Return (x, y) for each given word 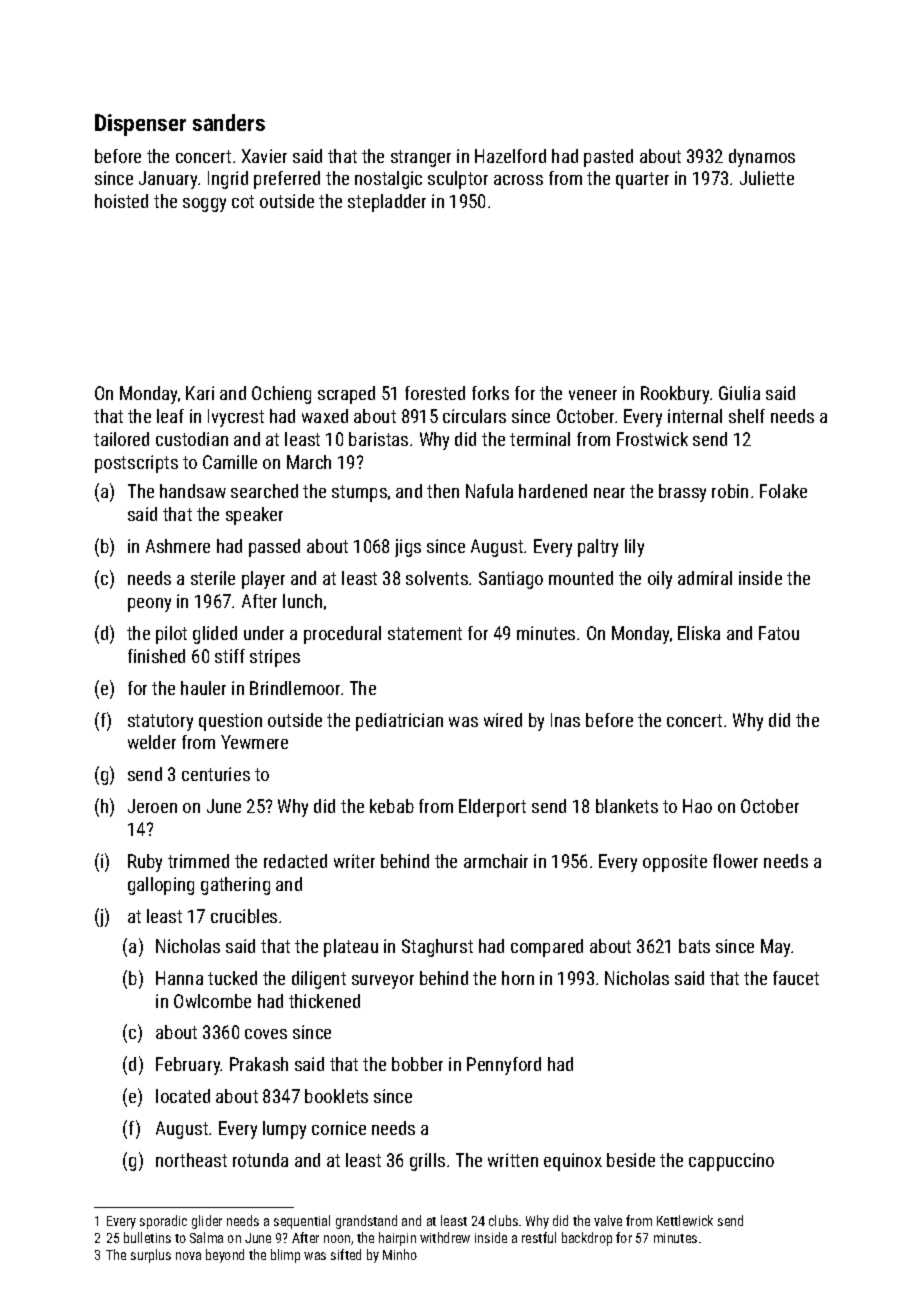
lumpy (284, 1130)
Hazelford (510, 156)
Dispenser (140, 125)
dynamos (762, 158)
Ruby (145, 863)
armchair (496, 861)
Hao (697, 806)
